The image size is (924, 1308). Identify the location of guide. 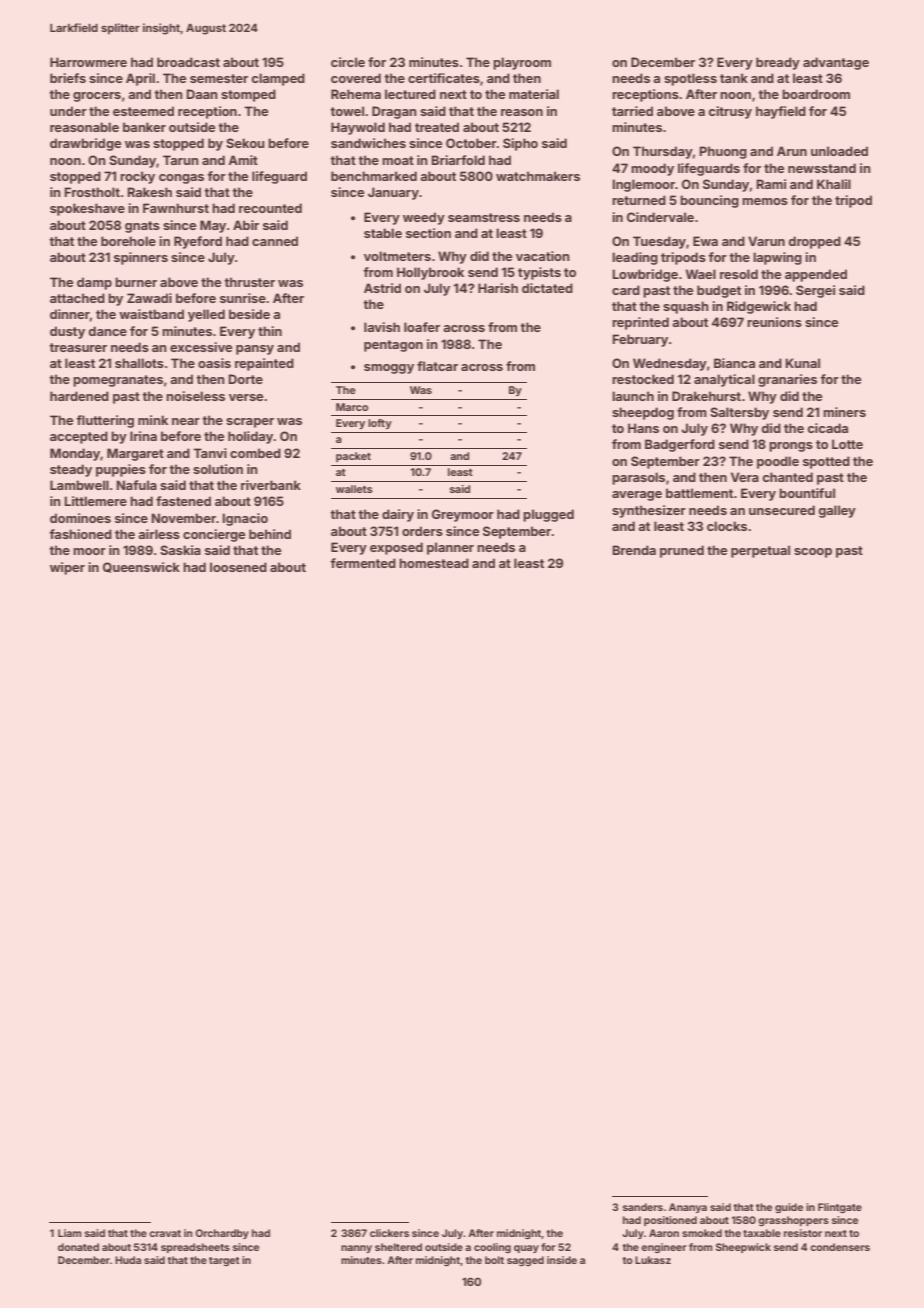
(789, 1208).
